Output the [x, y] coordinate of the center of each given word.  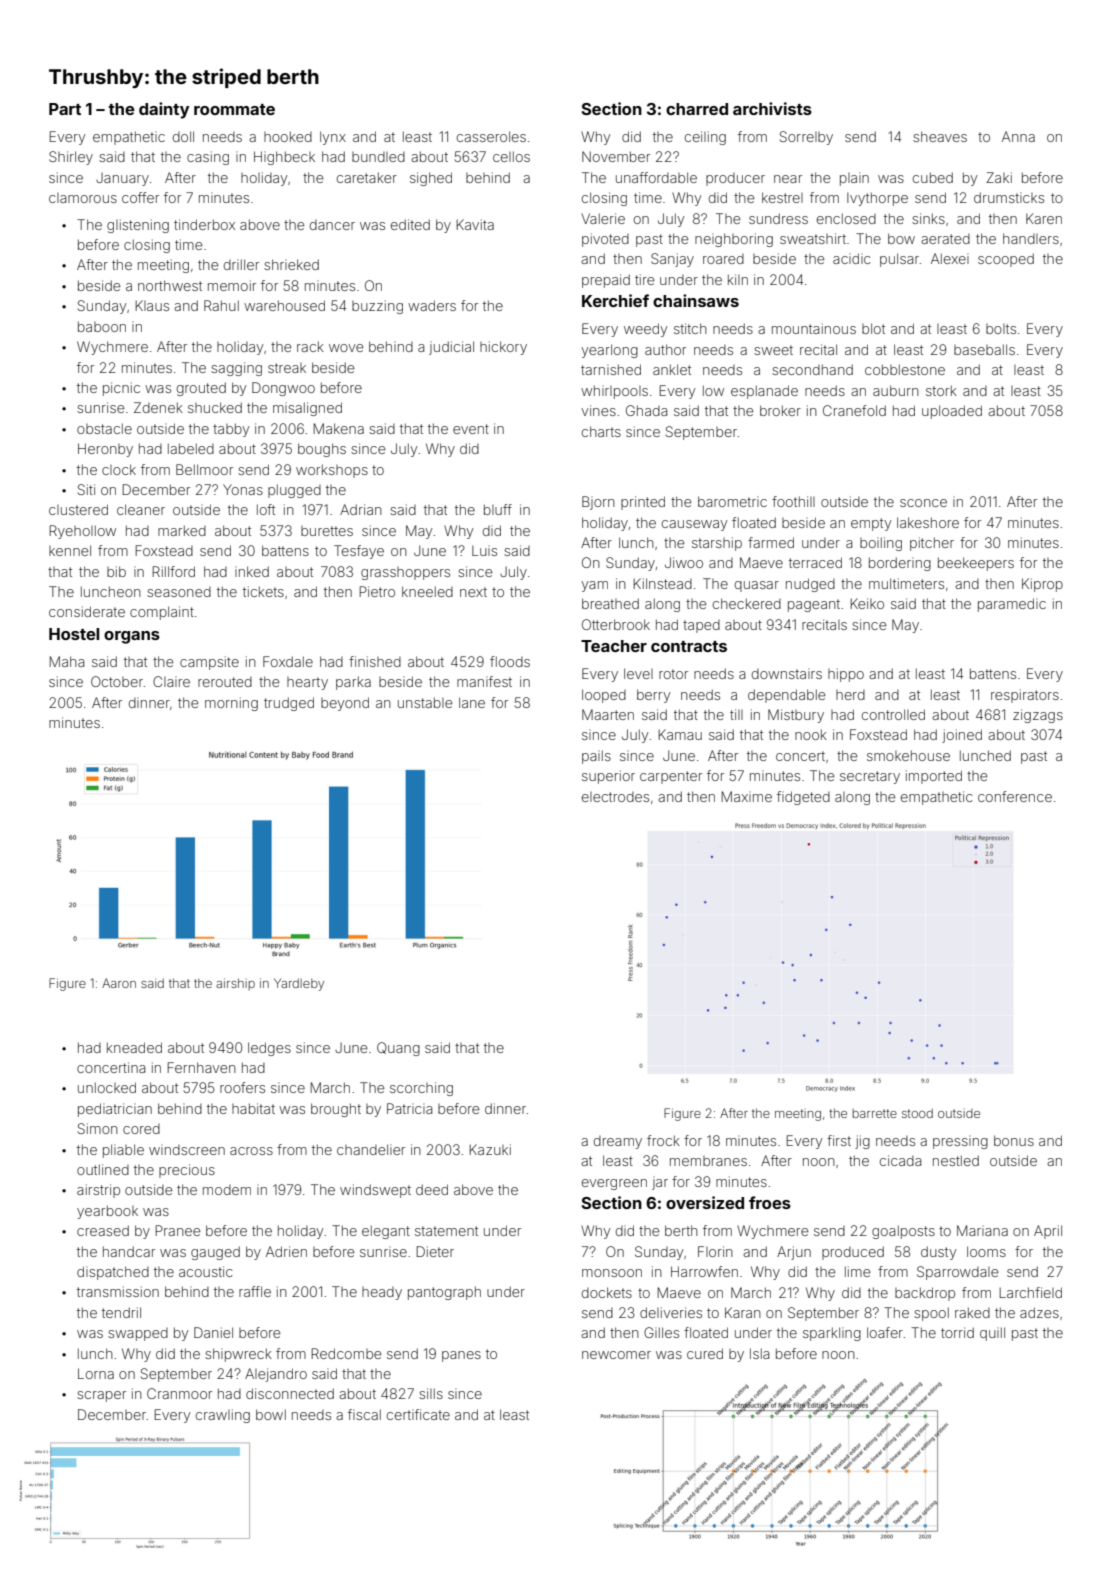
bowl [271, 1414]
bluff [498, 509]
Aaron [119, 983]
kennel [70, 550]
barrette [874, 1113]
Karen [1044, 218]
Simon [98, 1128]
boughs [322, 450]
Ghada [646, 410]
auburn [896, 390]
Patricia [409, 1108]
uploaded [952, 412]
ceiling [705, 138]
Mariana [982, 1230]
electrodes [615, 797]
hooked [288, 136]
